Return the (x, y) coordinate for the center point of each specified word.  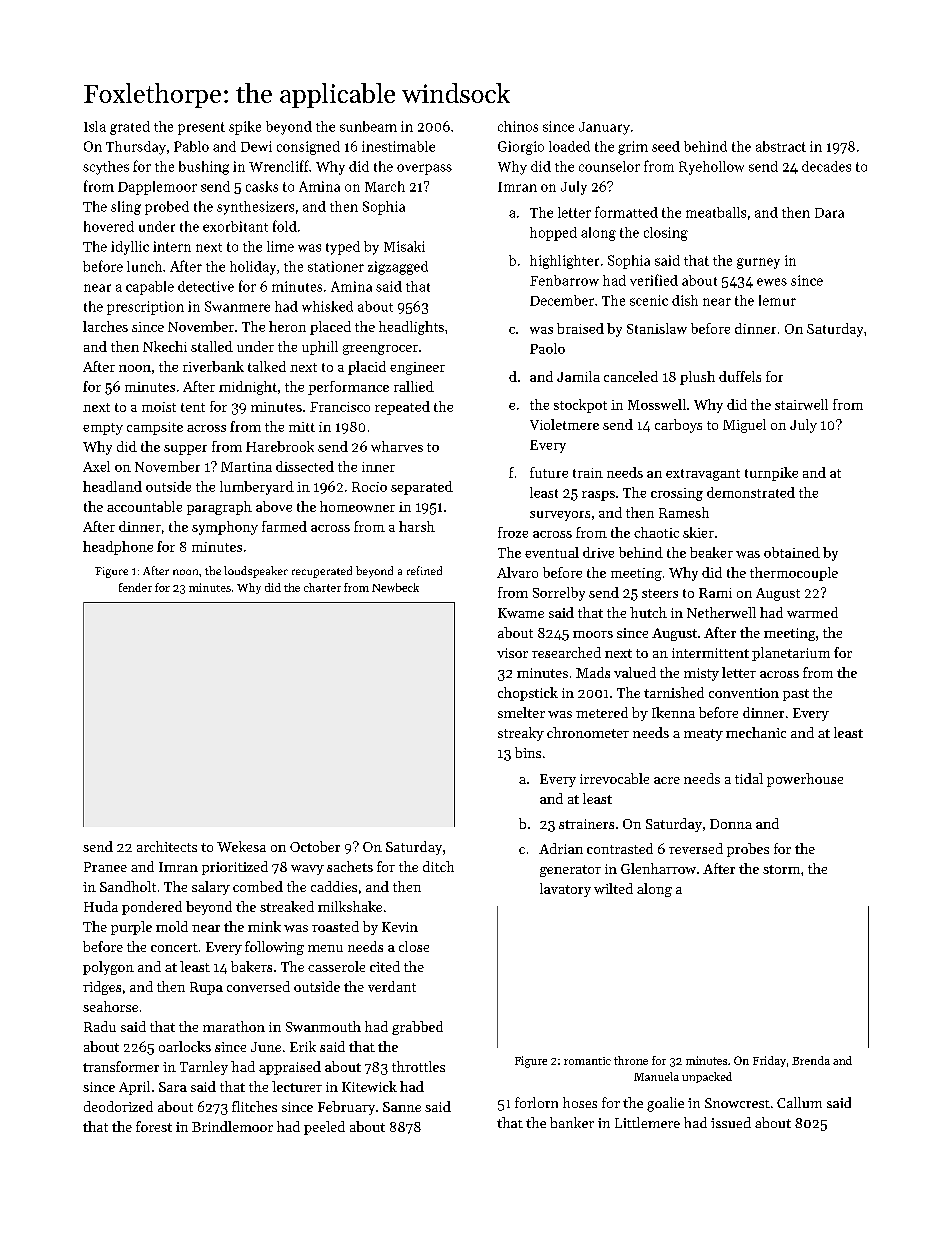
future (549, 472)
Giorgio (521, 148)
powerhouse (805, 780)
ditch (438, 866)
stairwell (801, 404)
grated (130, 128)
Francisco (340, 407)
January (604, 128)
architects (167, 846)
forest (154, 1126)
